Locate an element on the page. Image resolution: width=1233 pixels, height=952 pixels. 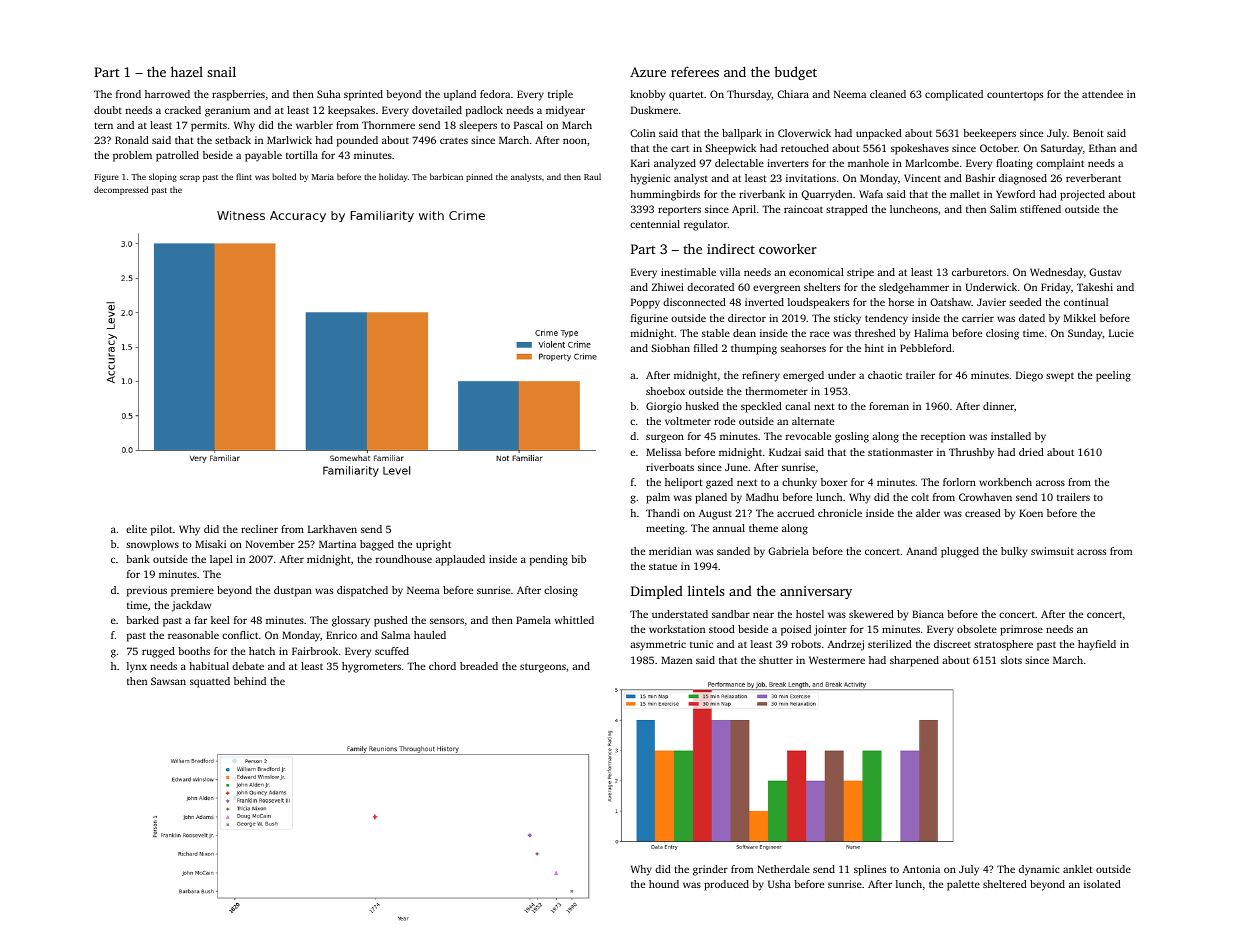
geranium is located at coordinates (227, 111).
